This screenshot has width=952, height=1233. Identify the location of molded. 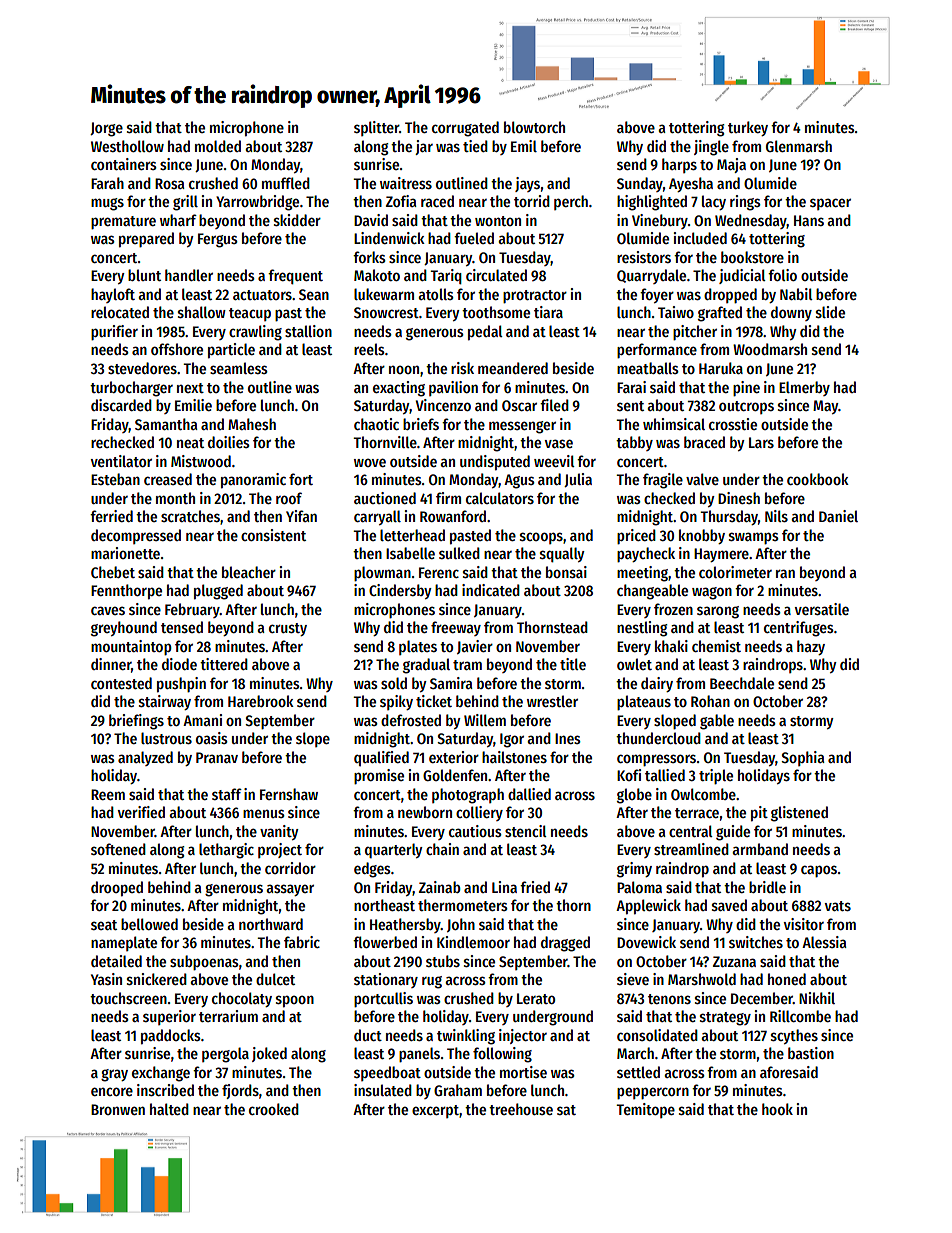
(218, 146).
